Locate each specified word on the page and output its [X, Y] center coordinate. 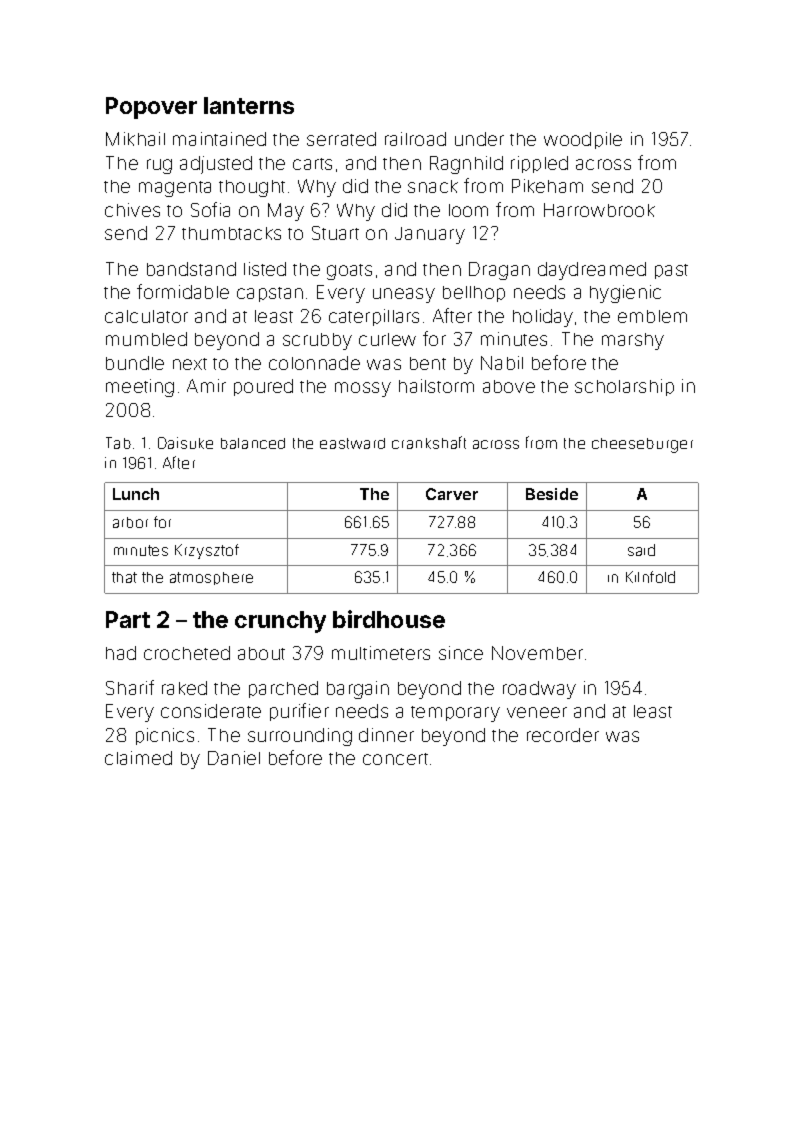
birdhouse [389, 619]
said [641, 550]
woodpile [583, 140]
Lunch [136, 494]
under [479, 139]
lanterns [249, 105]
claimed [138, 758]
